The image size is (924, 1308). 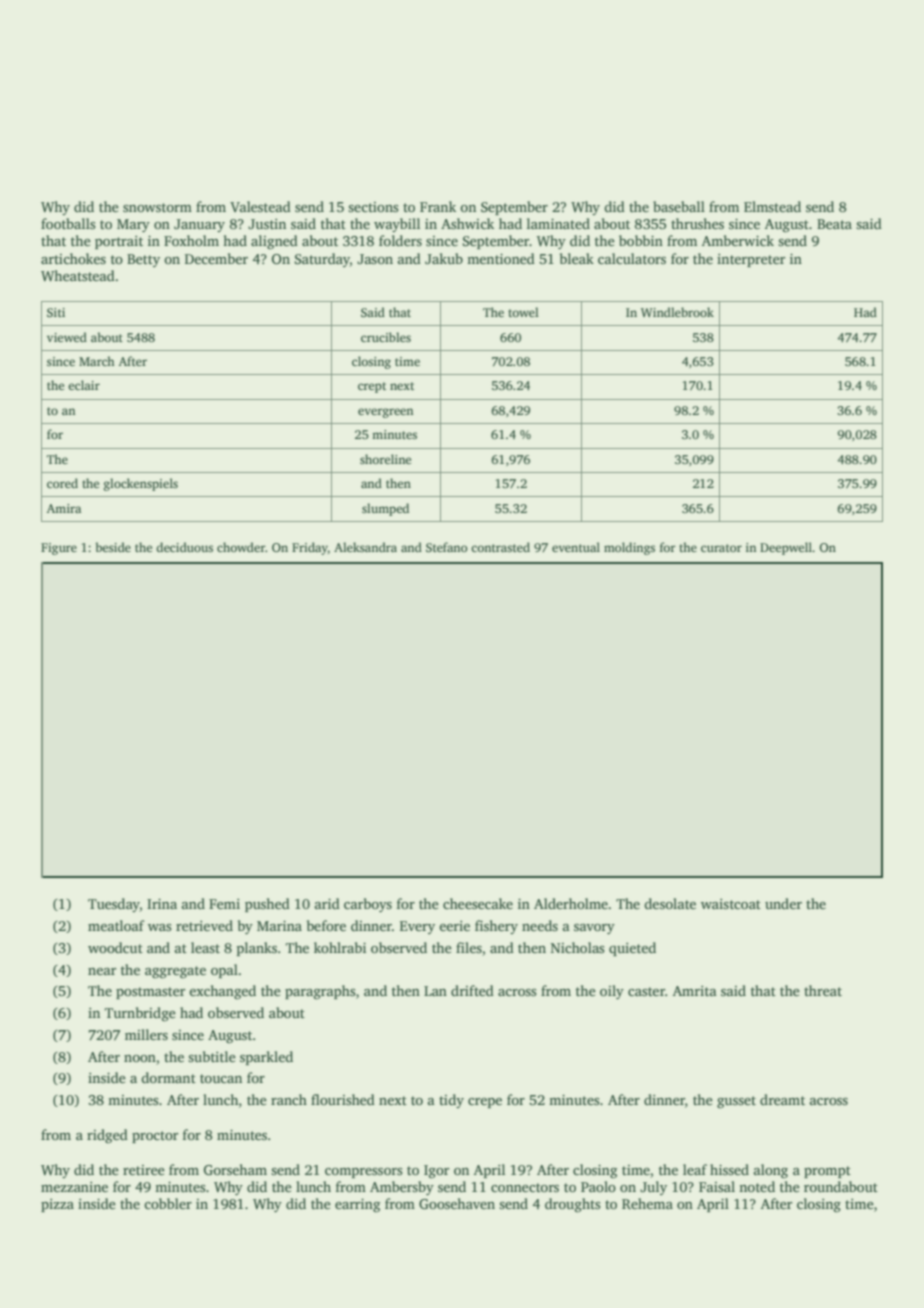 I want to click on Windlebrook, so click(x=677, y=312).
